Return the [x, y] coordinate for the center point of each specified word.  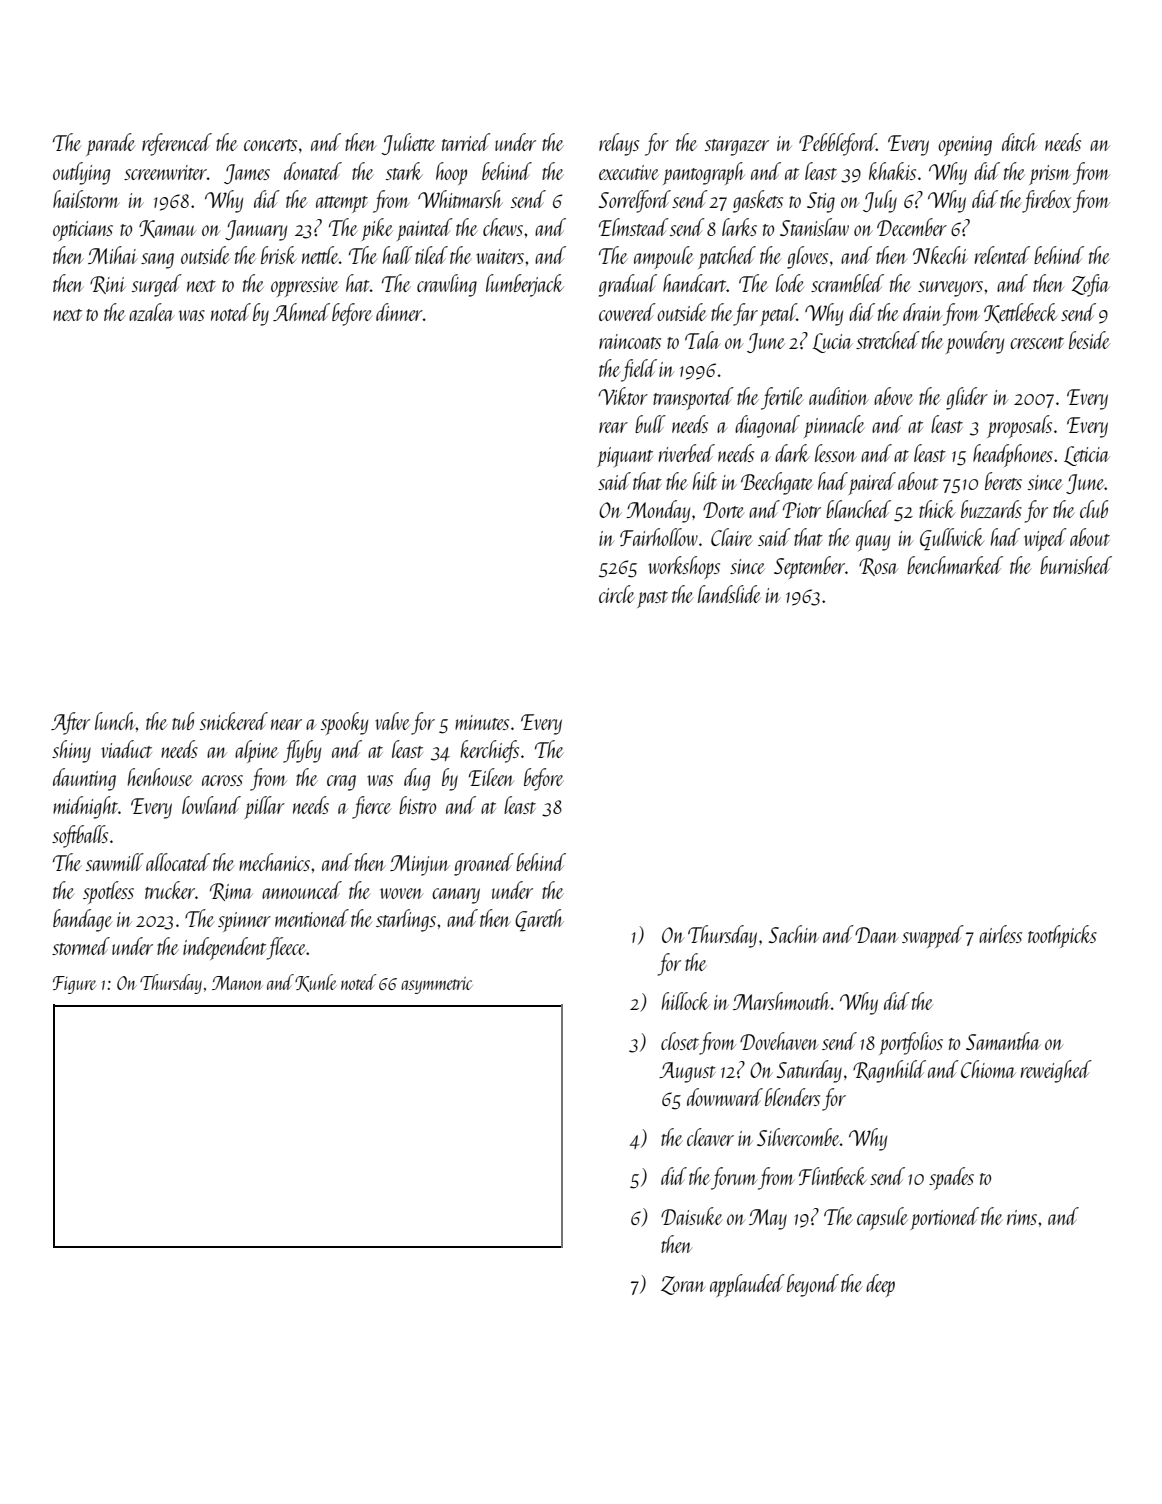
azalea [151, 312]
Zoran [683, 1285]
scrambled [847, 283]
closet [680, 1041]
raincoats [630, 341]
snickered [234, 721]
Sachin [794, 934]
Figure [74, 985]
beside [1089, 340]
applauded [747, 1285]
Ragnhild [889, 1071]
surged [157, 285]
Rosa [878, 567]
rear [613, 427]
